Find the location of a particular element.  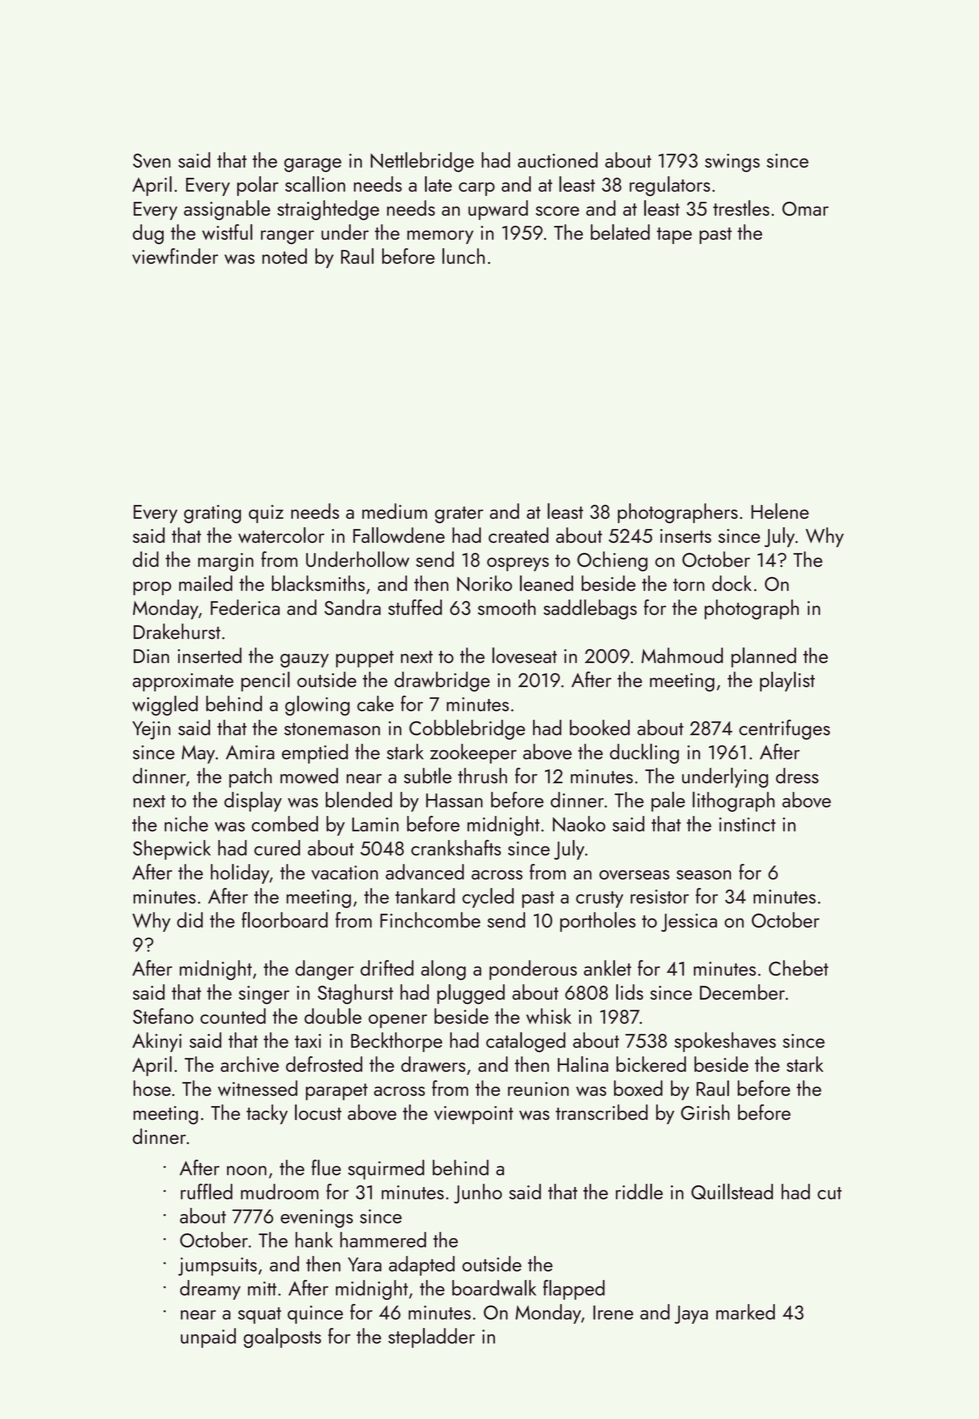

unpaid is located at coordinates (208, 1338).
